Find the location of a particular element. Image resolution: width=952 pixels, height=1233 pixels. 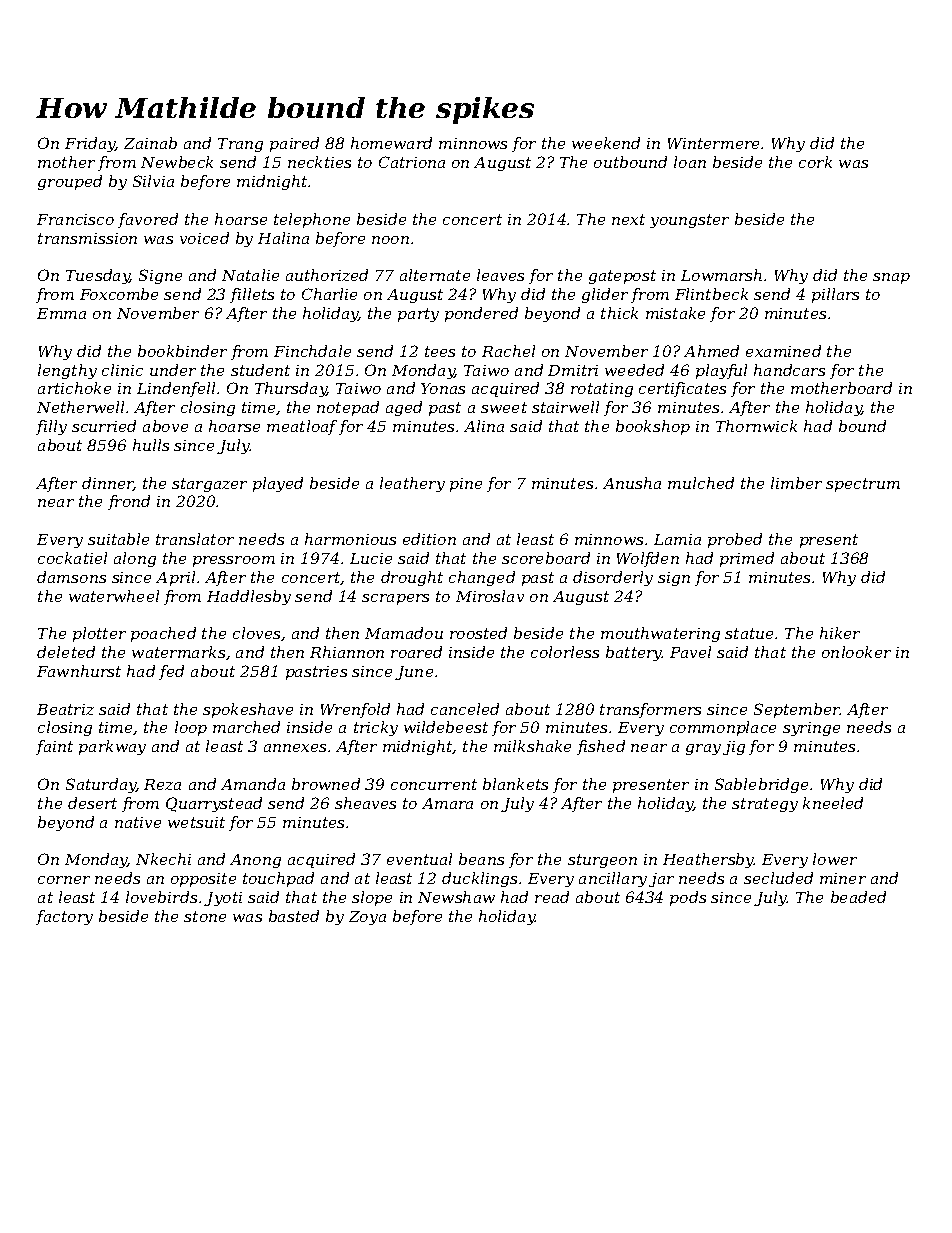

Zoya is located at coordinates (367, 918).
